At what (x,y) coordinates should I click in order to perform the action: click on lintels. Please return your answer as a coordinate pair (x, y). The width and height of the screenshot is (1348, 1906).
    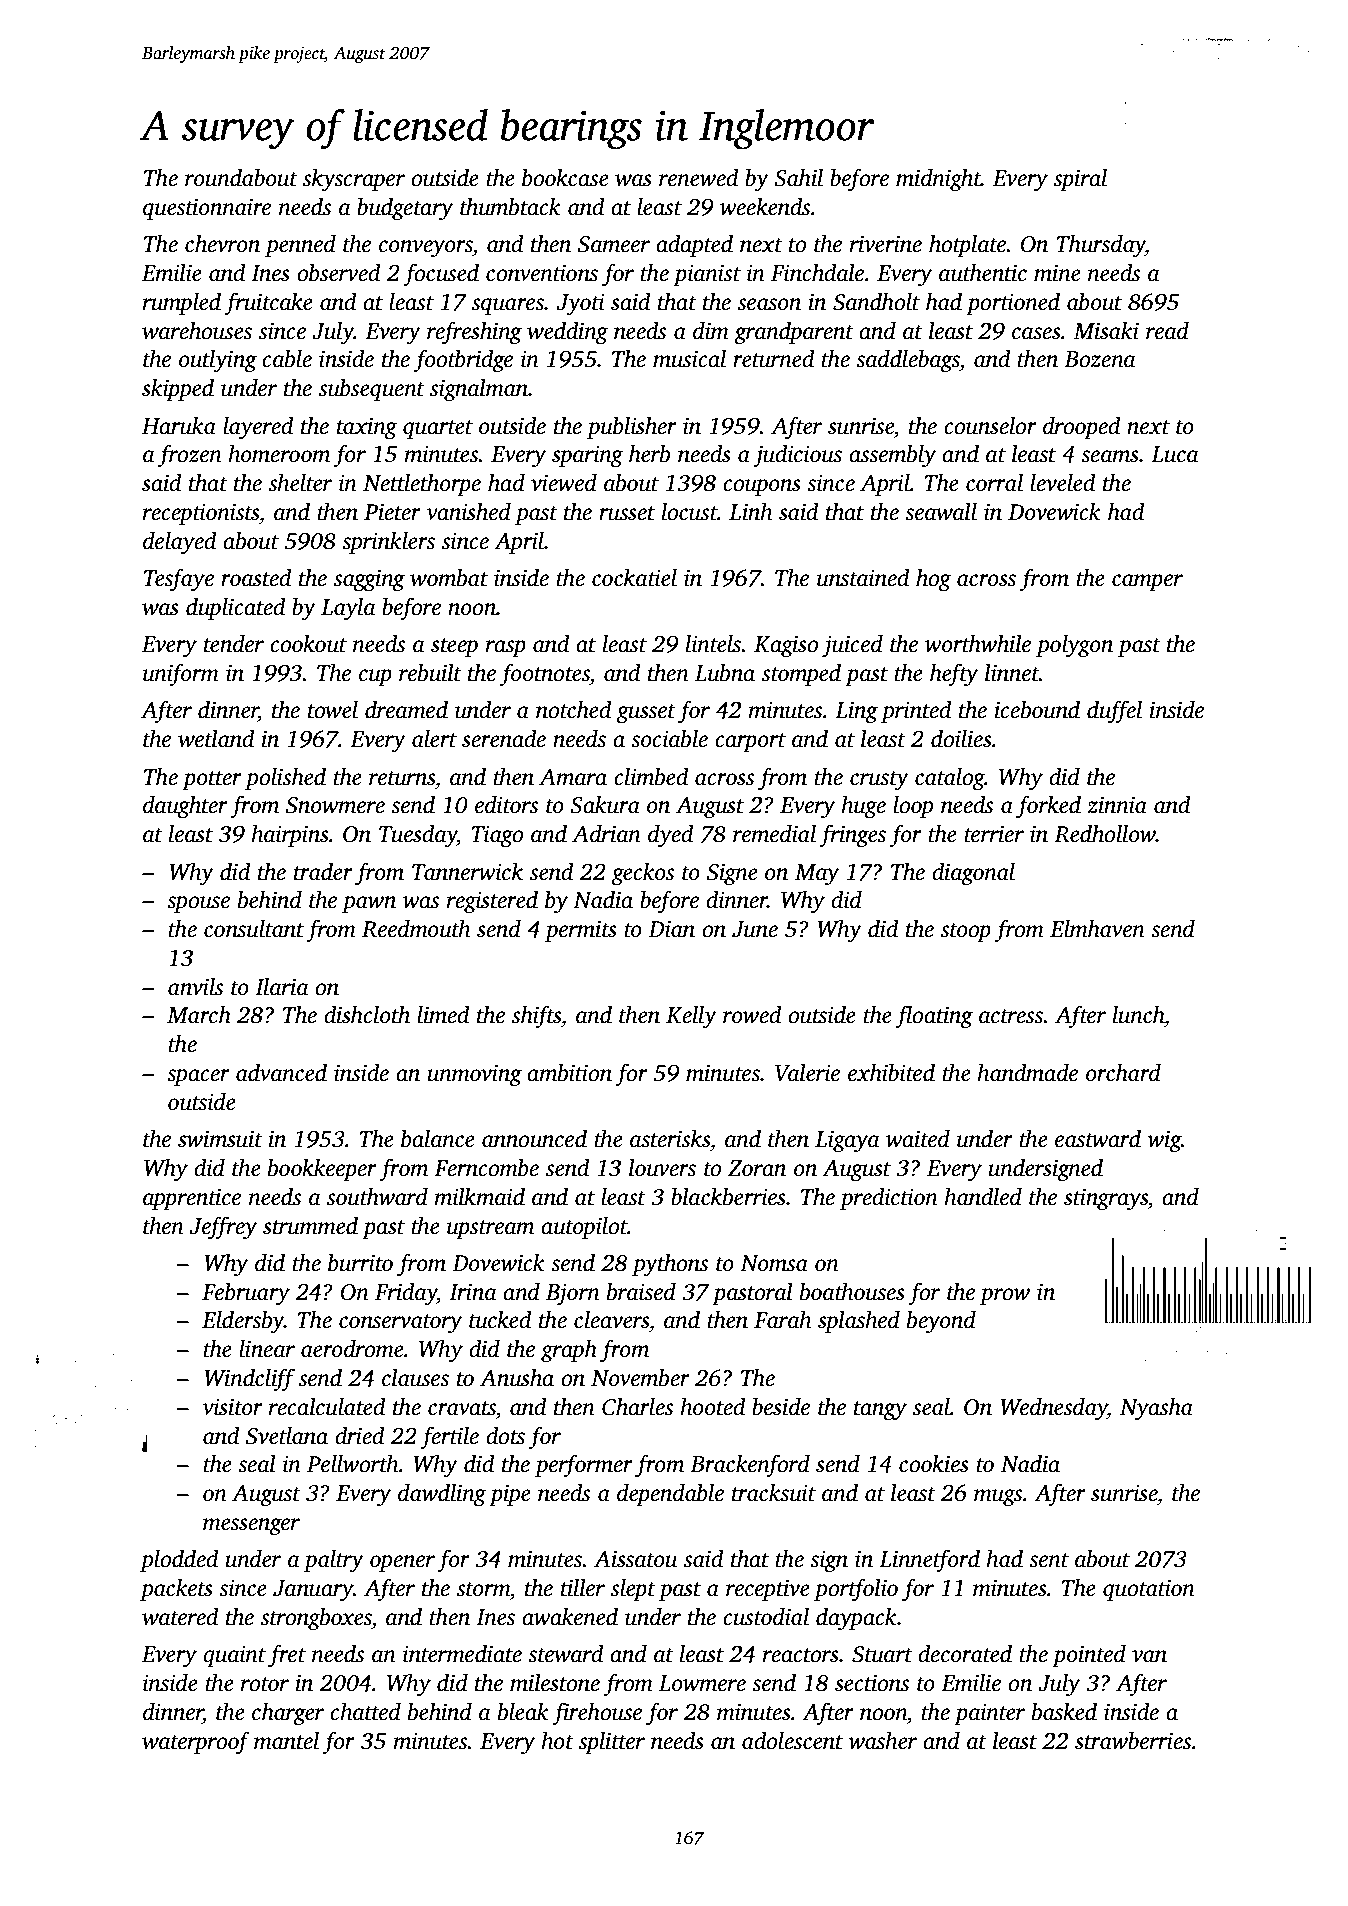
    Looking at the image, I should click on (714, 644).
